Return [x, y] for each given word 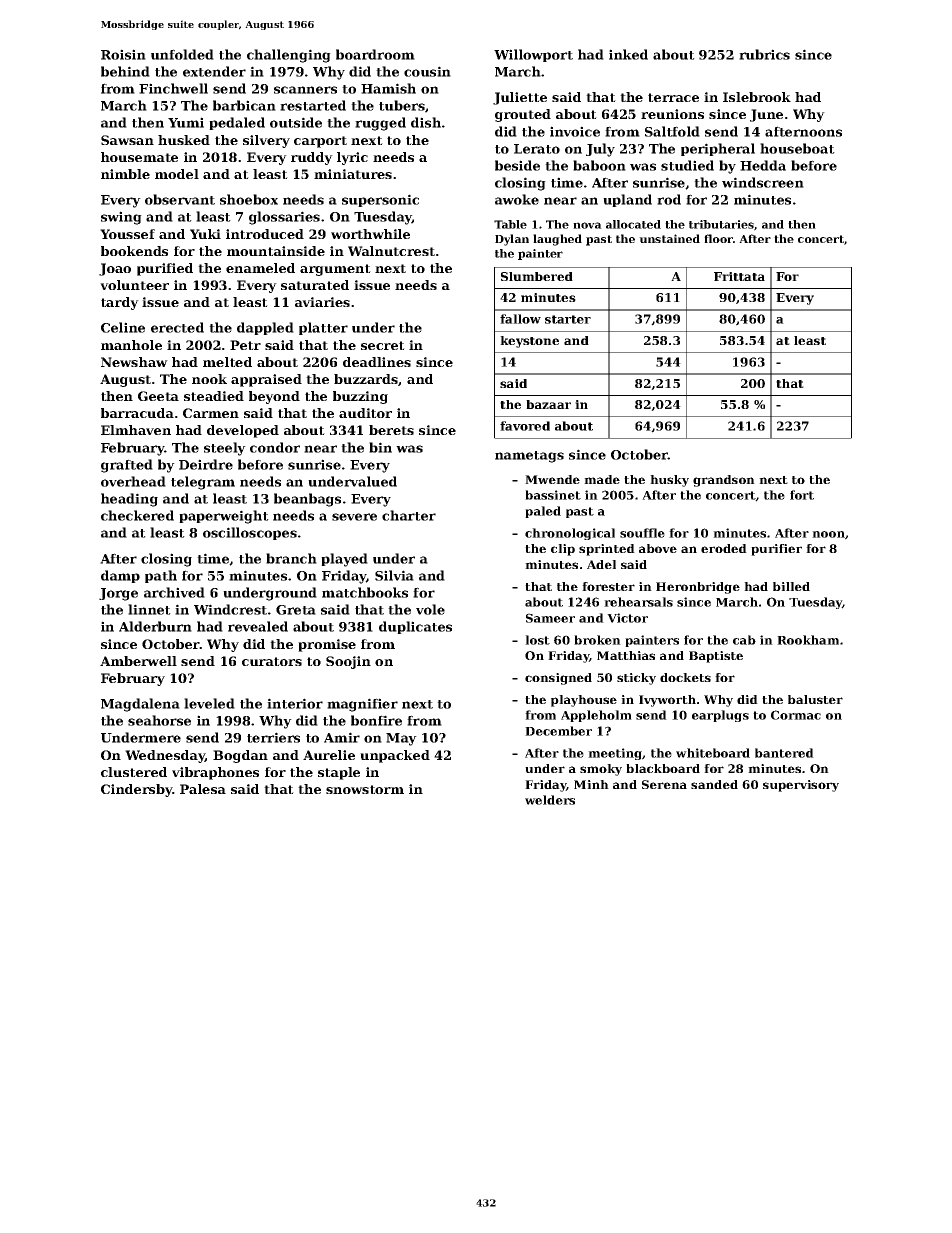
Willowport [533, 55]
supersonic [380, 200]
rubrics [764, 54]
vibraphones [215, 773]
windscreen [763, 182]
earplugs [720, 716]
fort [802, 495]
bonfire [376, 720]
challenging [289, 56]
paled [543, 512]
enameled [260, 268]
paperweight [224, 517]
